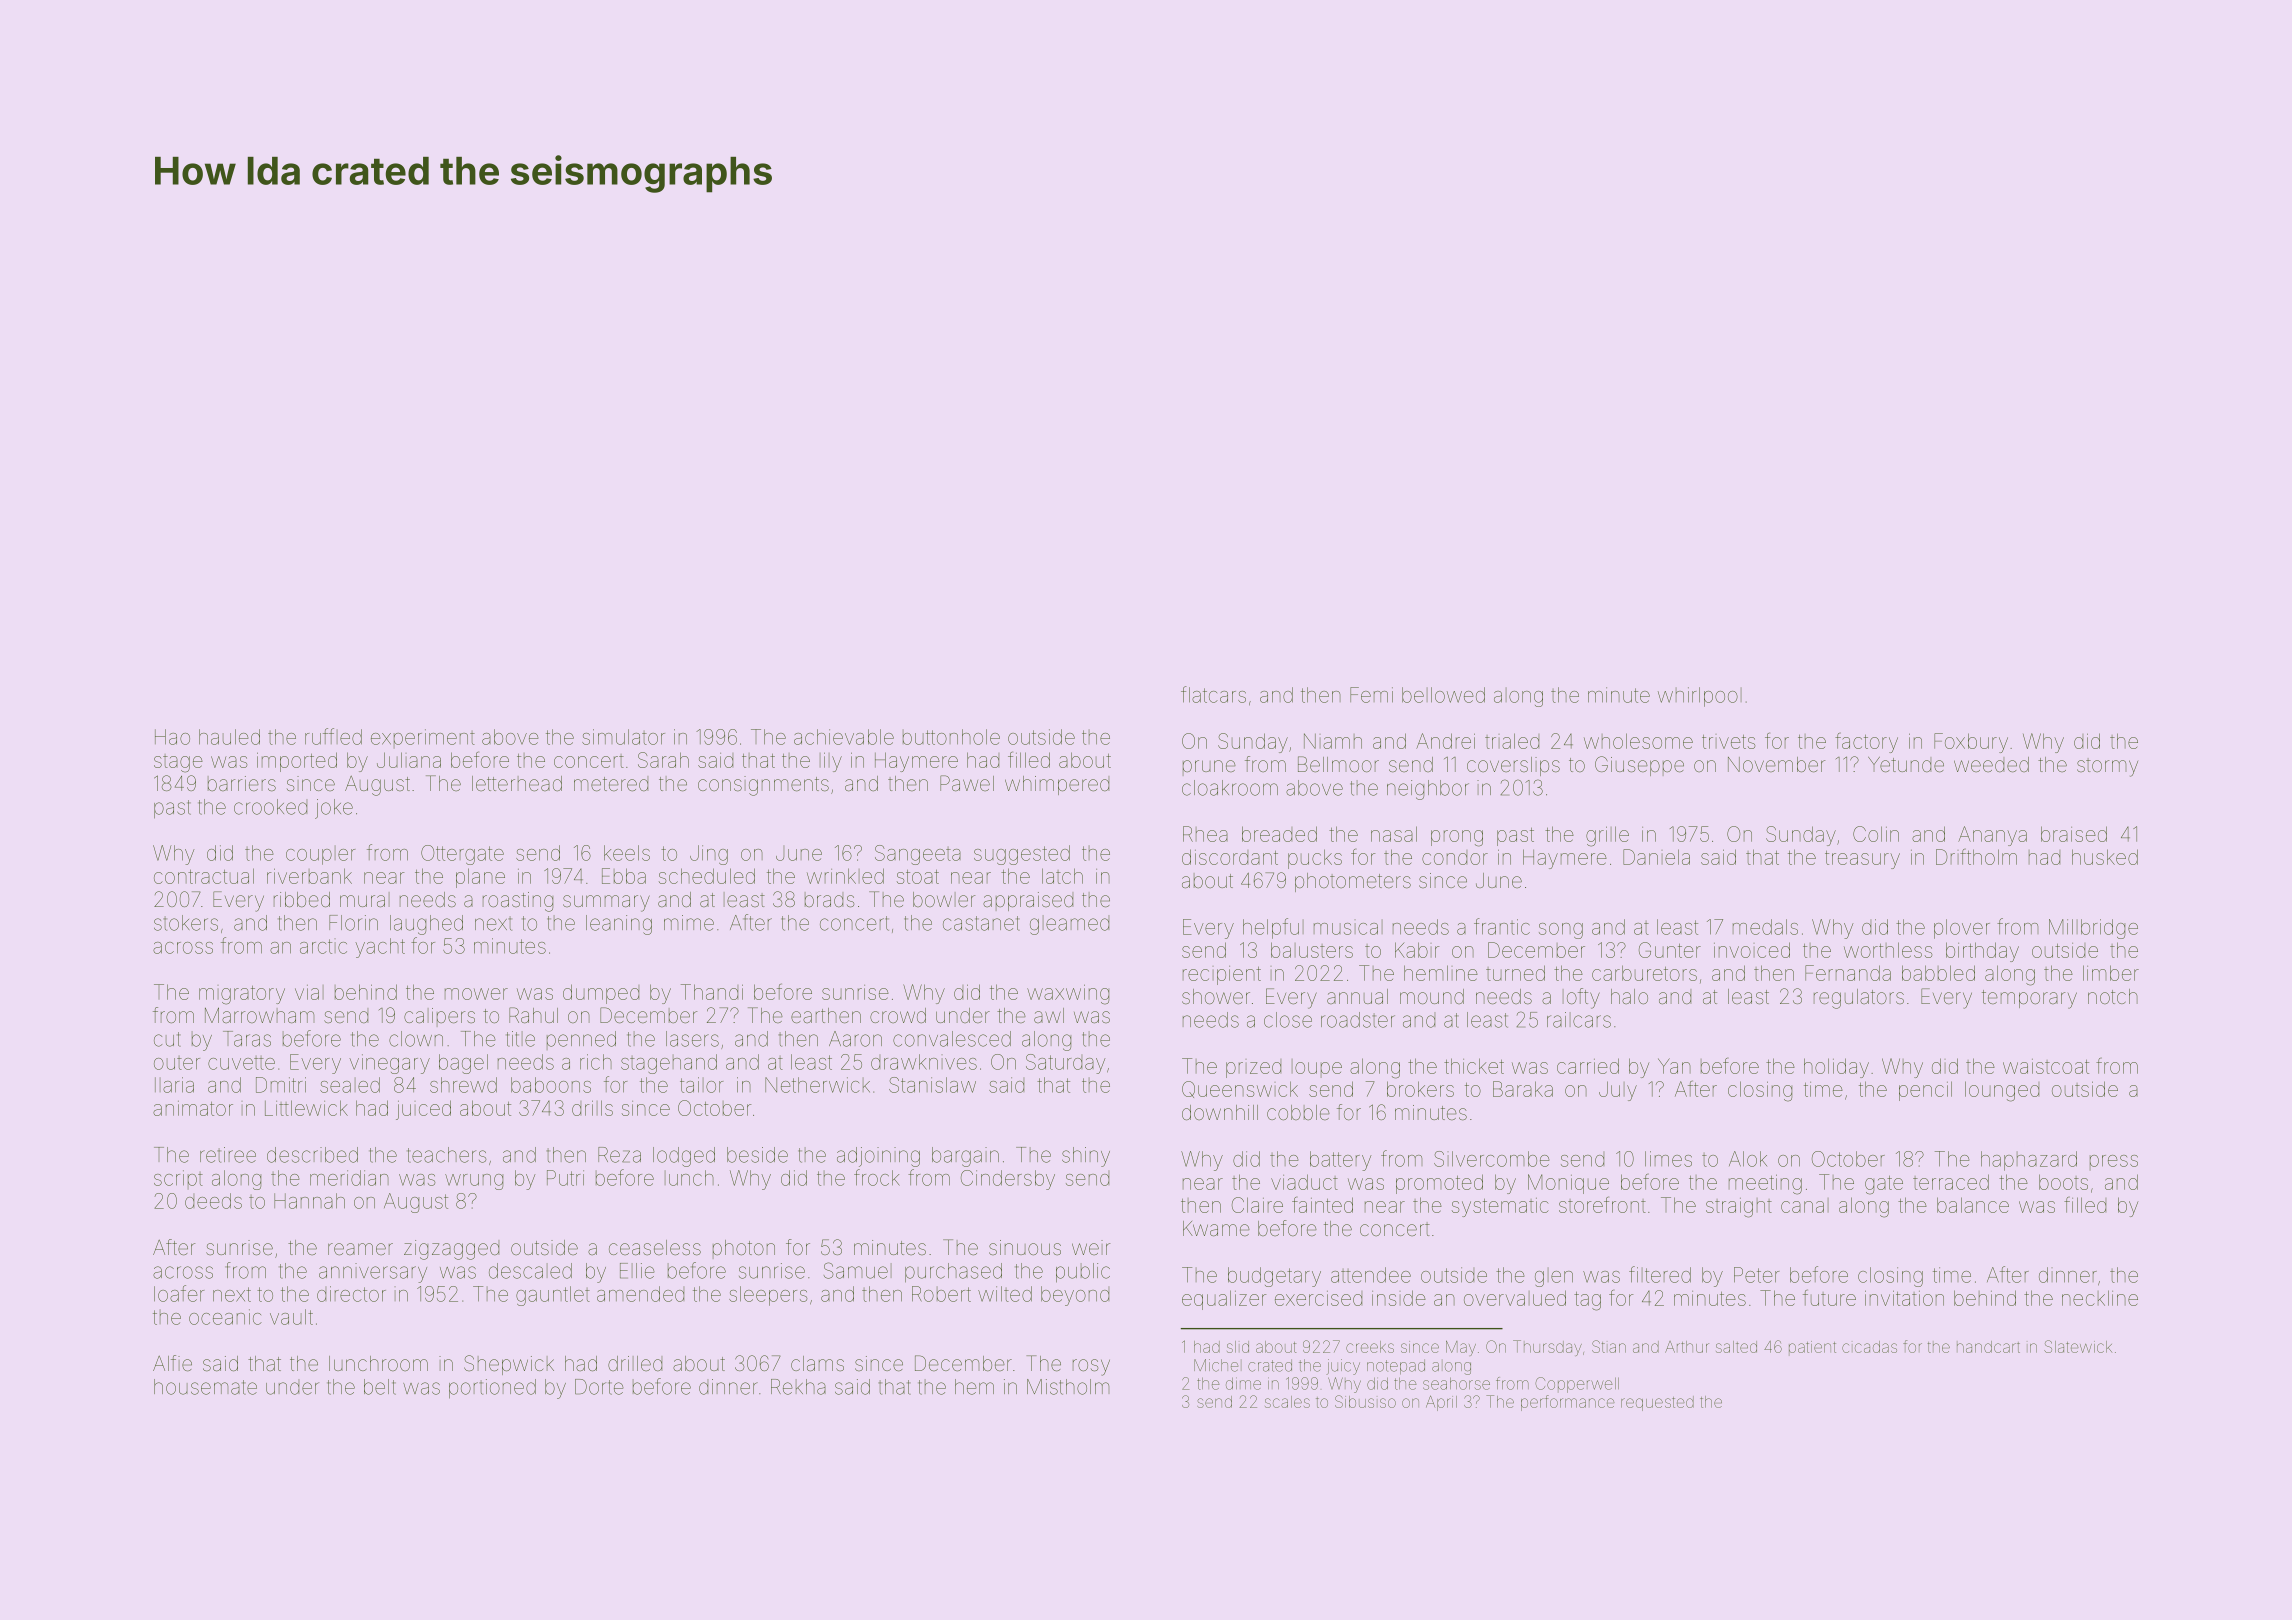 Image resolution: width=2292 pixels, height=1620 pixels. Describe the element at coordinates (1371, 695) in the document. I see `Femi` at that location.
